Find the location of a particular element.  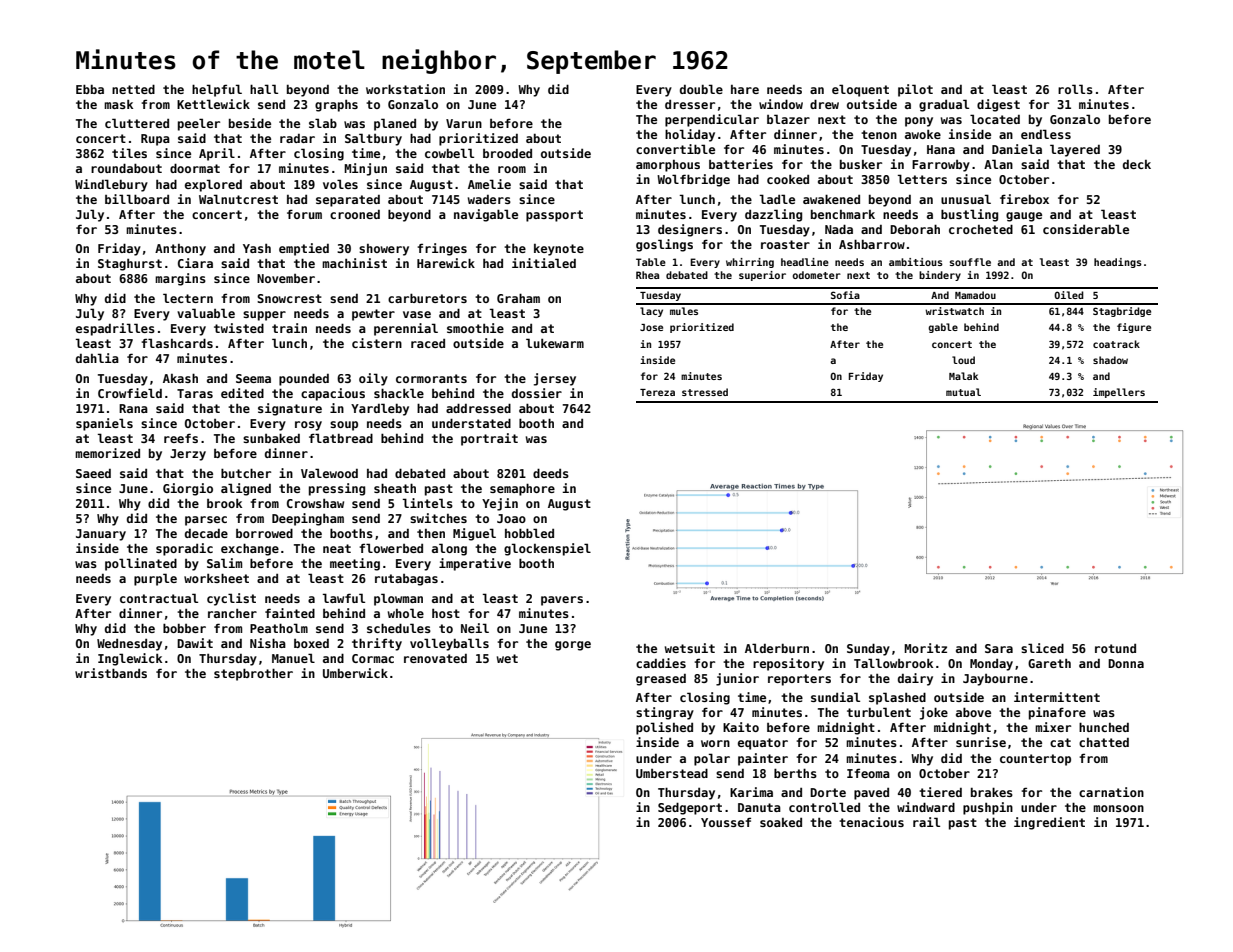

dahlia is located at coordinates (97, 358).
